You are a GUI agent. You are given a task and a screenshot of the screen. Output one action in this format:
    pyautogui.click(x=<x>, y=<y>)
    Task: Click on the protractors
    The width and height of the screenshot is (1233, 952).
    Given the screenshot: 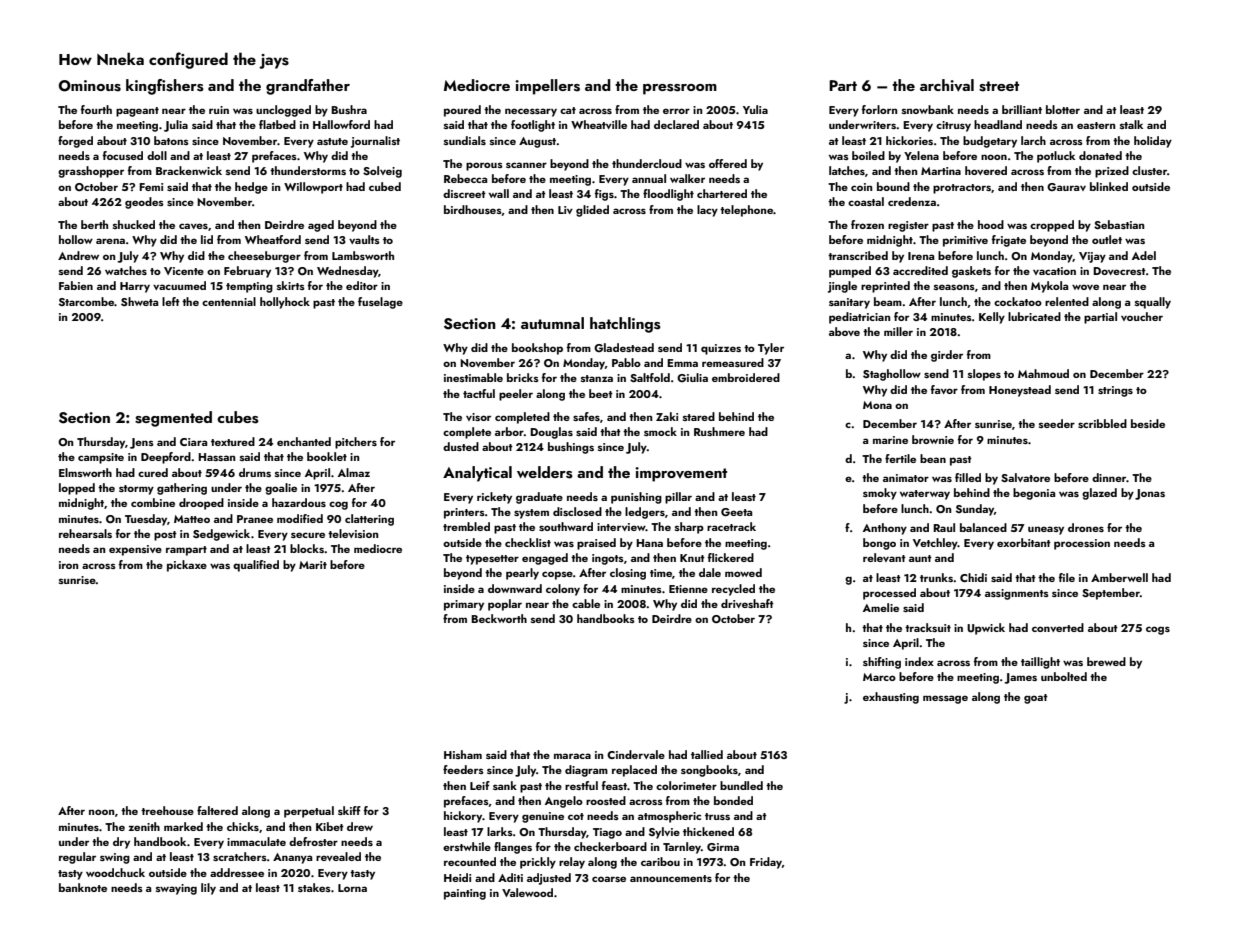 What is the action you would take?
    pyautogui.click(x=962, y=189)
